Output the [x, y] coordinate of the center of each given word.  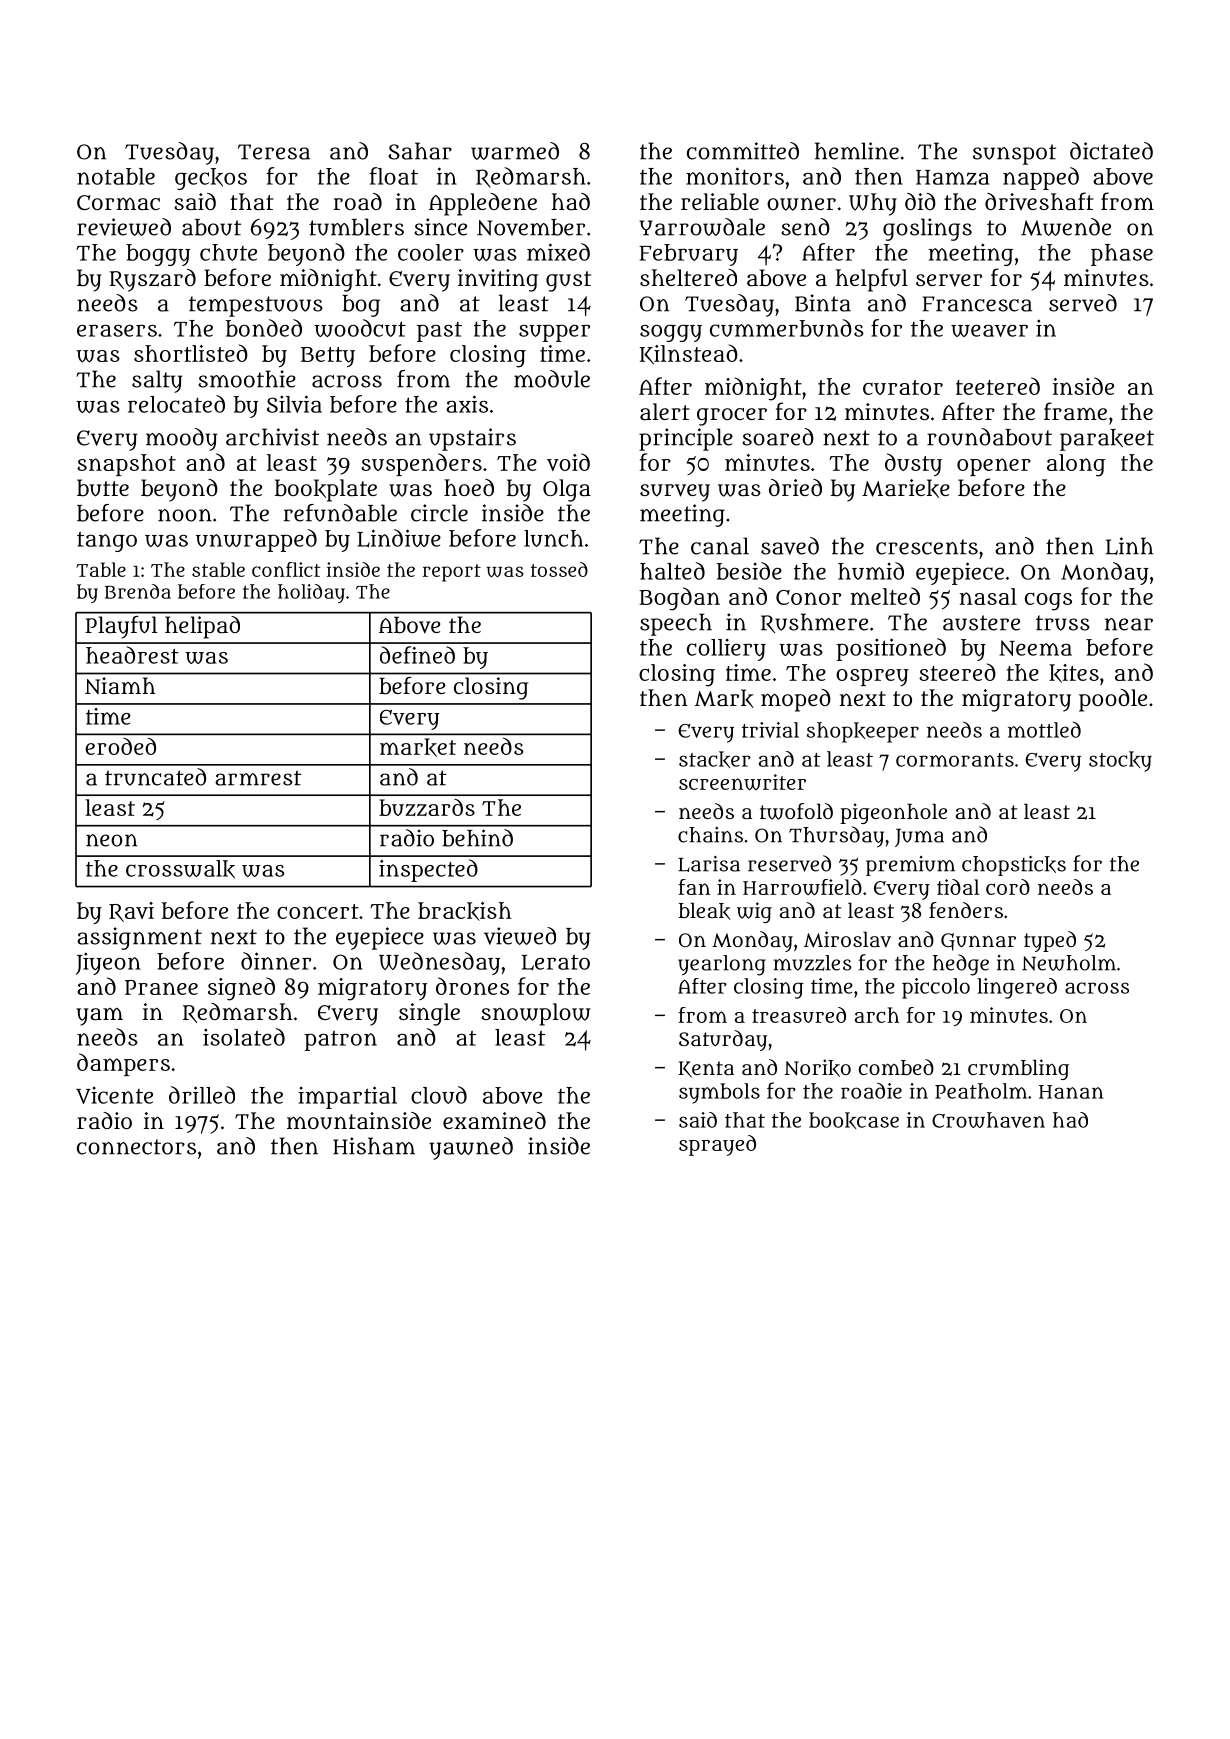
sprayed [717, 1145]
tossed [559, 569]
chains [710, 835]
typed [1050, 941]
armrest [258, 778]
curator [903, 387]
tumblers [356, 227]
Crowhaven [988, 1120]
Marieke [906, 488]
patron [340, 1040]
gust [568, 281]
